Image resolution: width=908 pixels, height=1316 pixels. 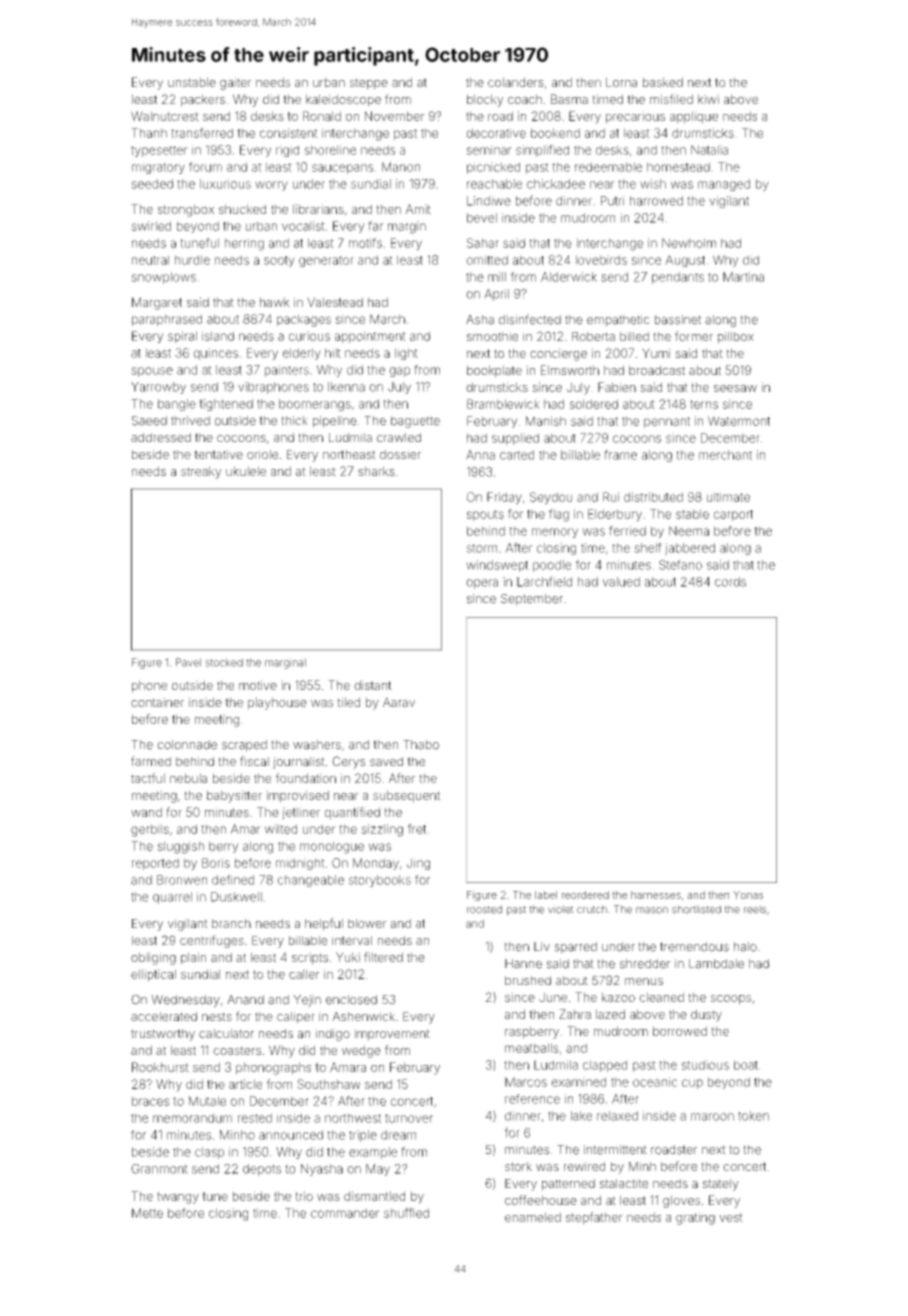 What do you see at coordinates (289, 133) in the screenshot?
I see `consistent` at bounding box center [289, 133].
